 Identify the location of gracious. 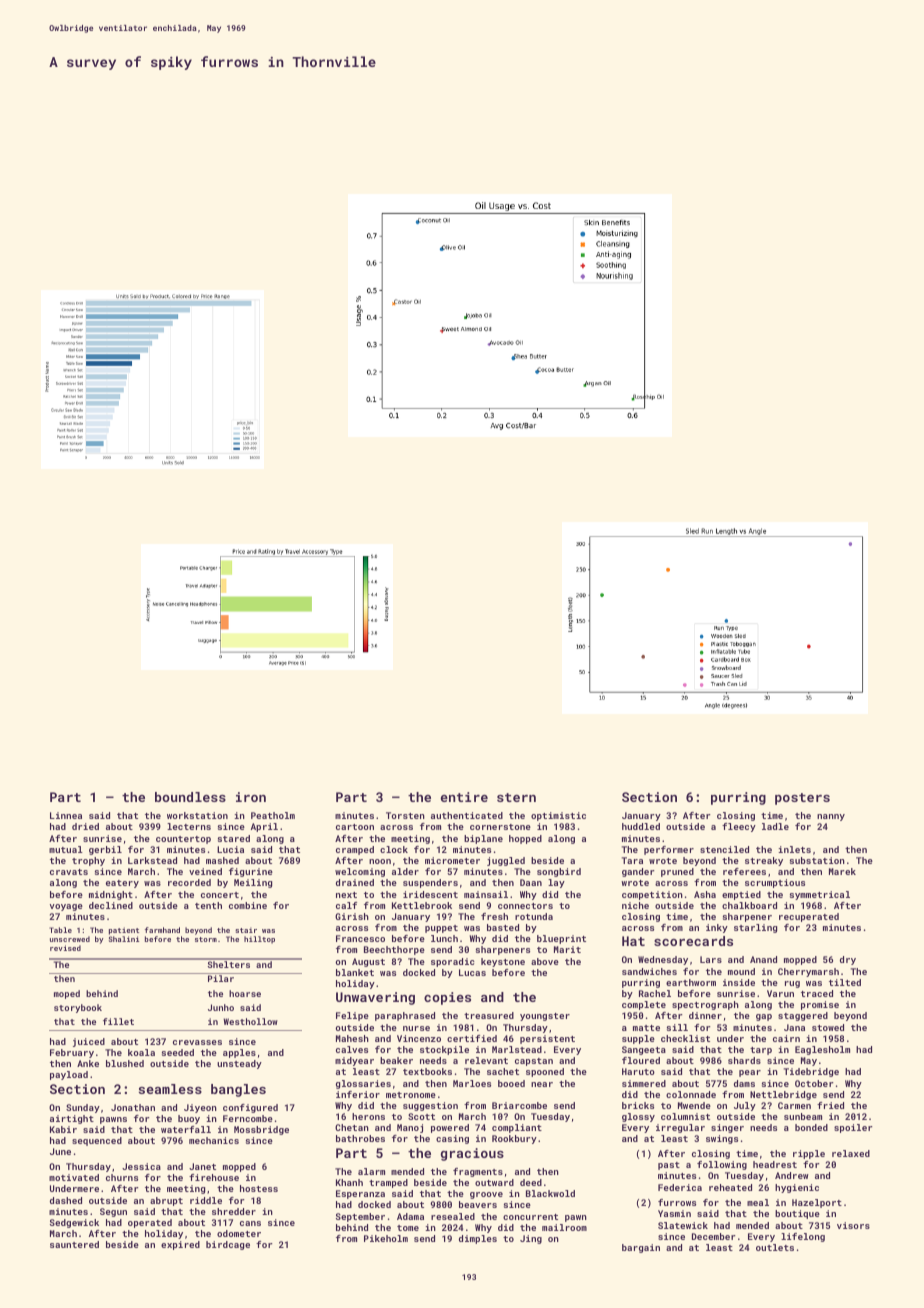
(472, 1154).
